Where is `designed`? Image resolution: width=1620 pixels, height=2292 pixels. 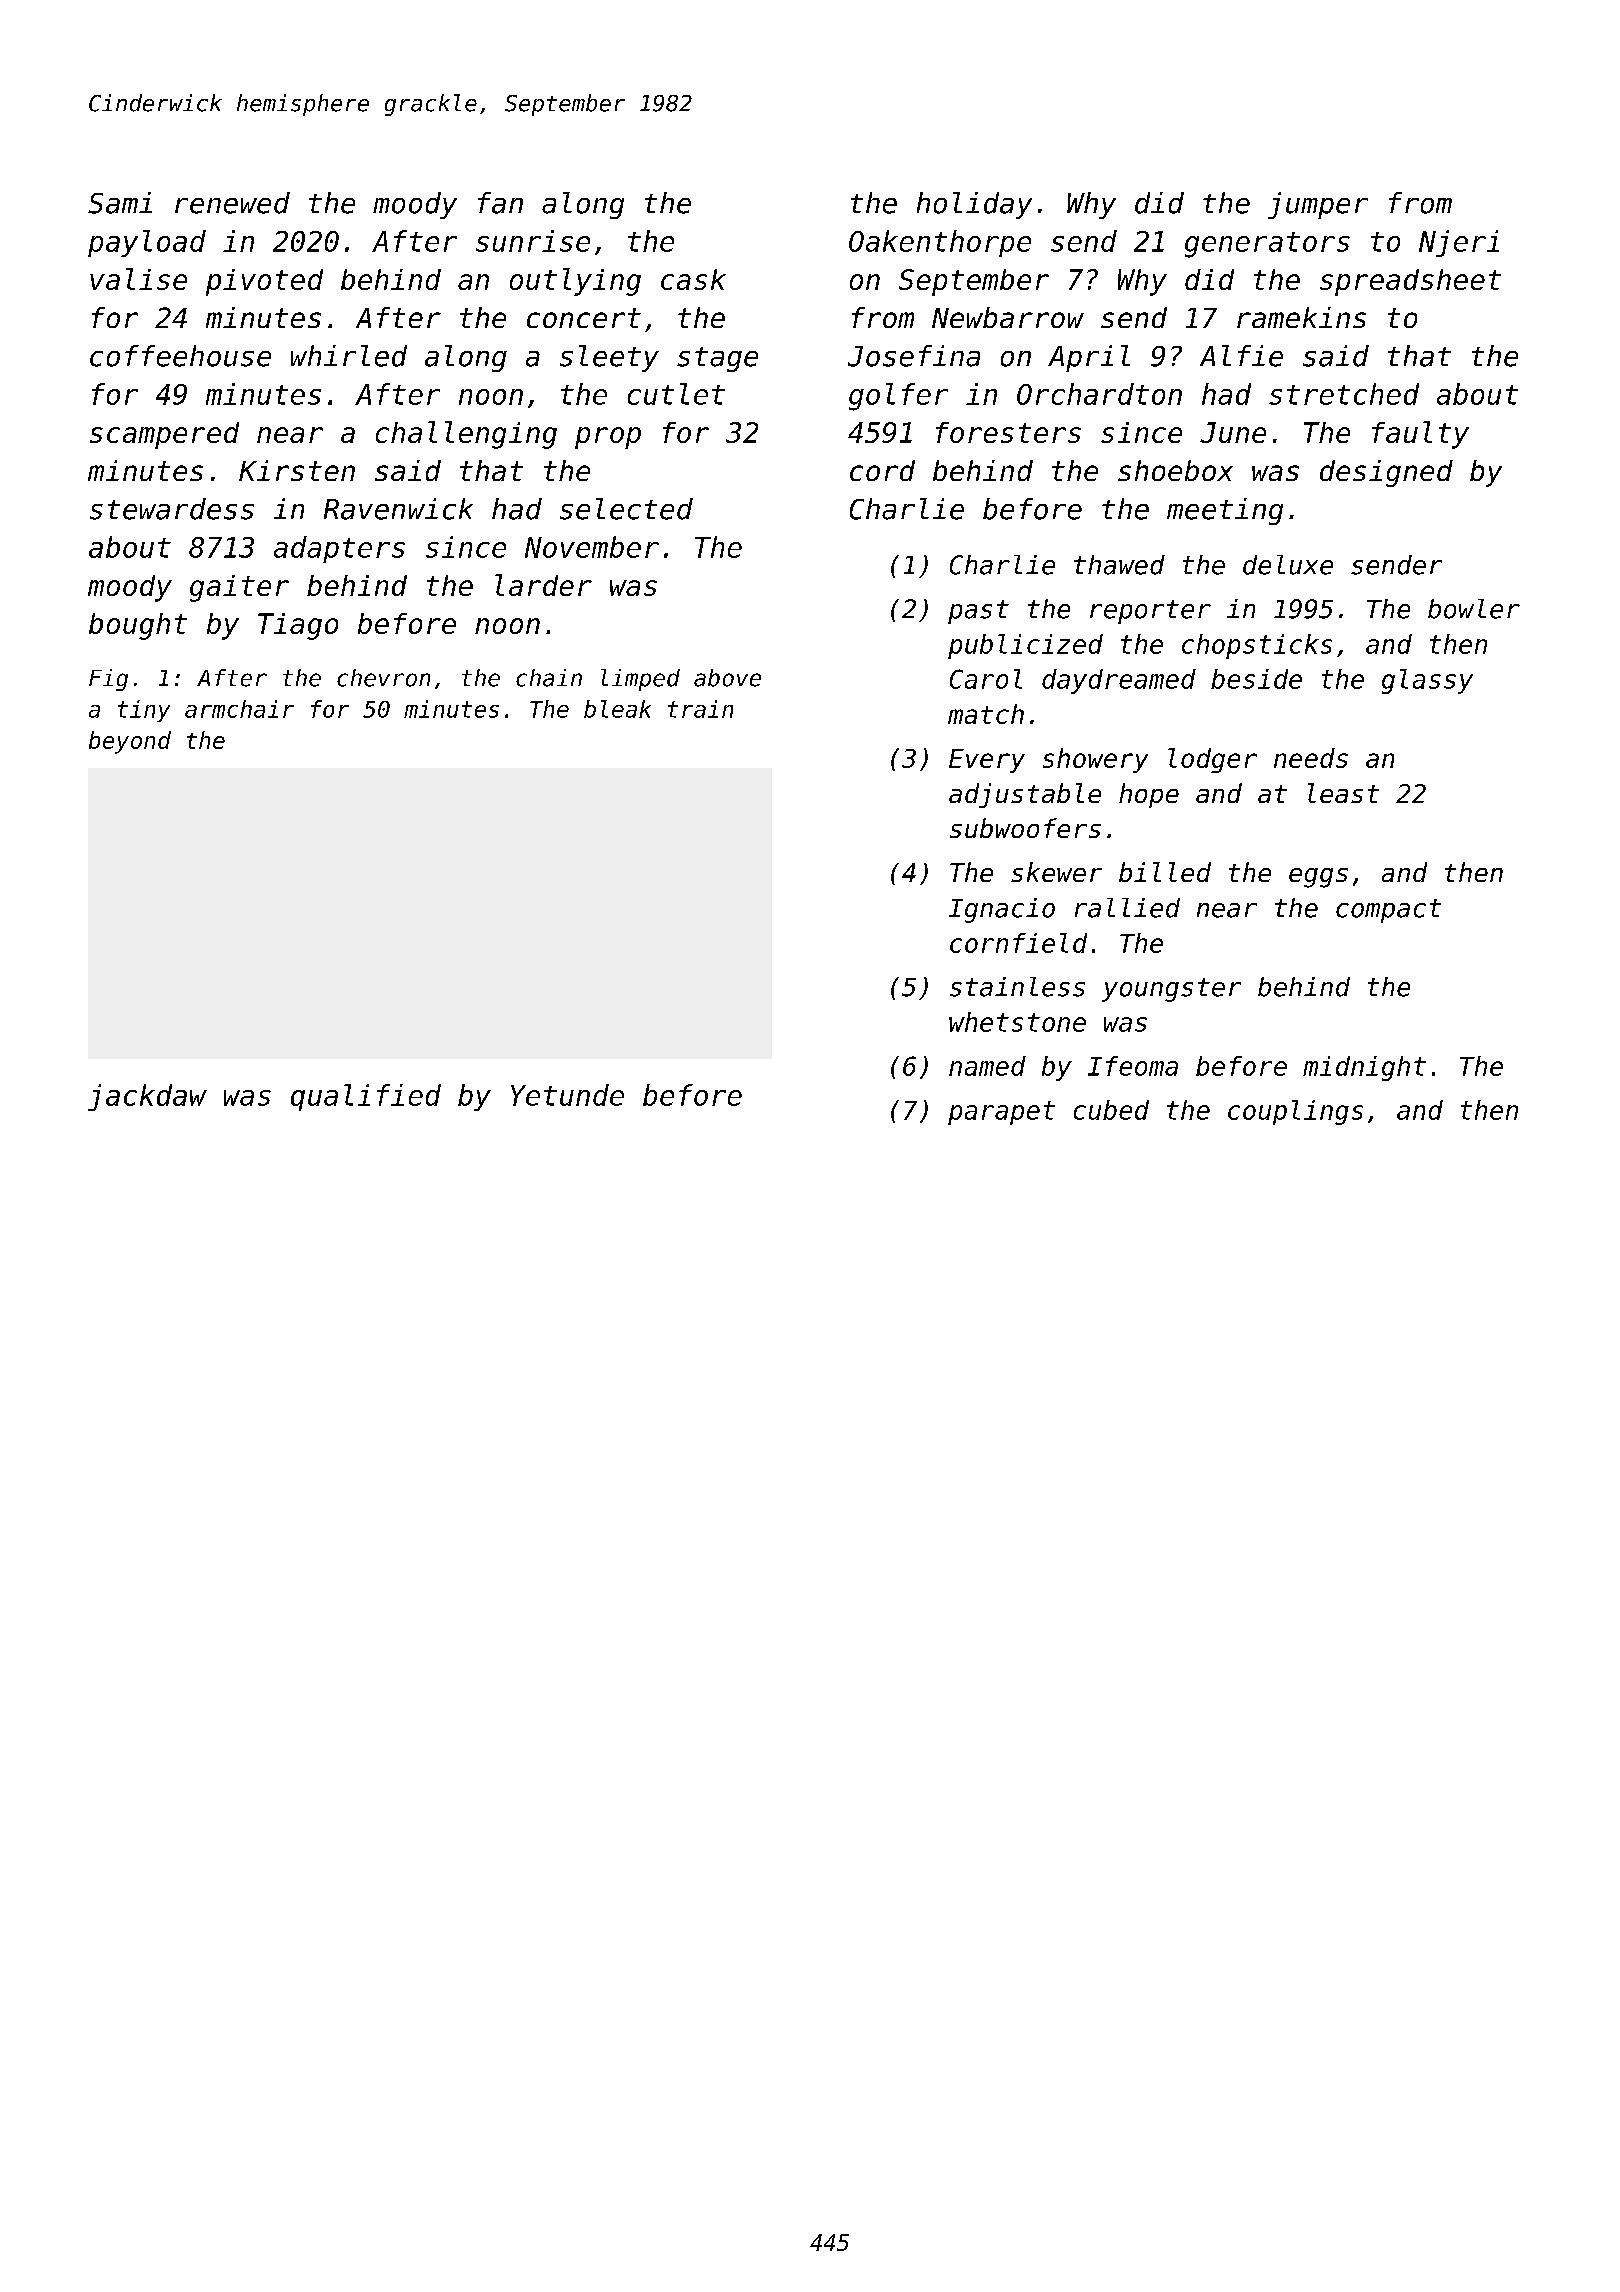 designed is located at coordinates (1386, 473).
